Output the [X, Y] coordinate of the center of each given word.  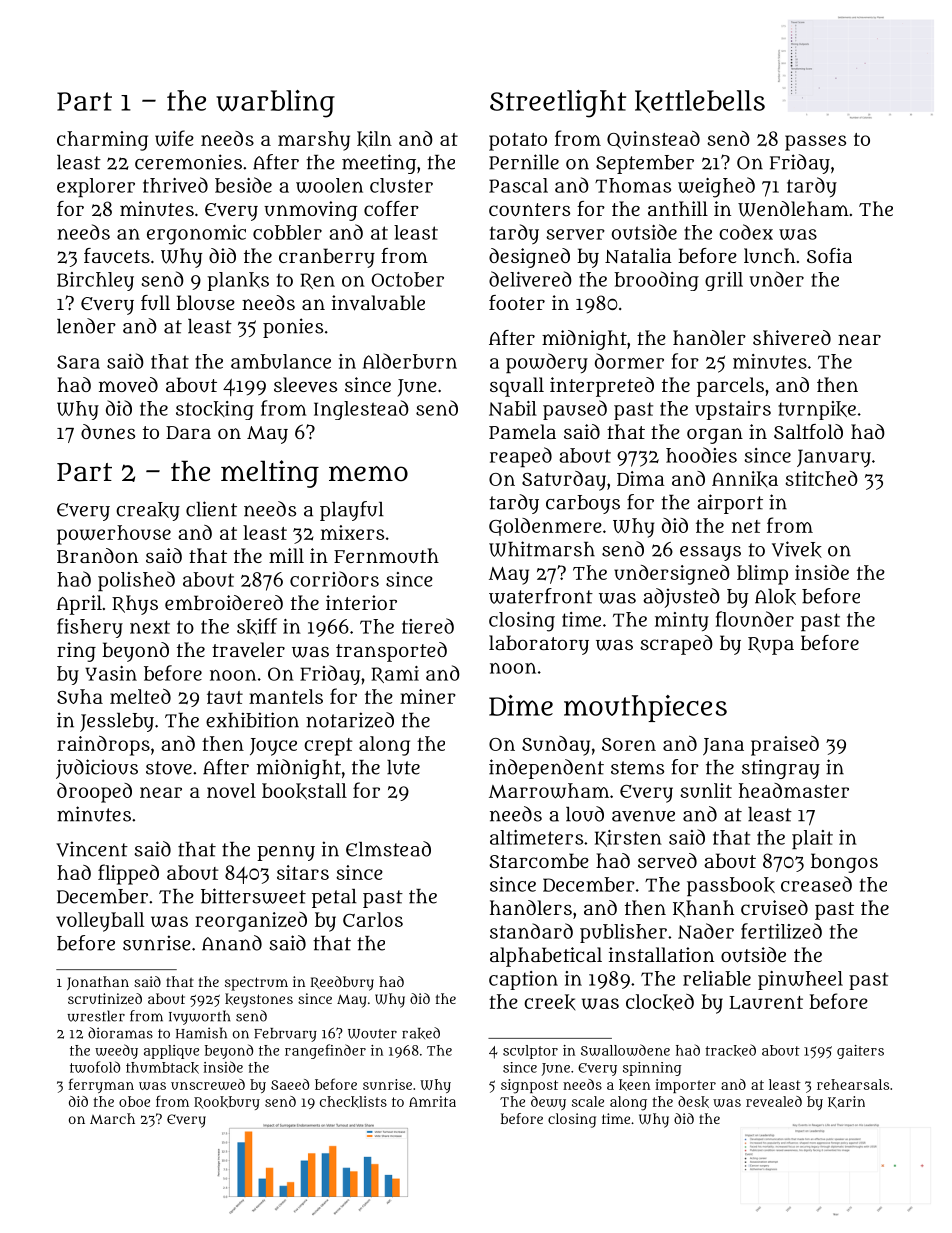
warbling [275, 104]
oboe [134, 1101]
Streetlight [558, 104]
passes [815, 143]
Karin [846, 1102]
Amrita [432, 1101]
